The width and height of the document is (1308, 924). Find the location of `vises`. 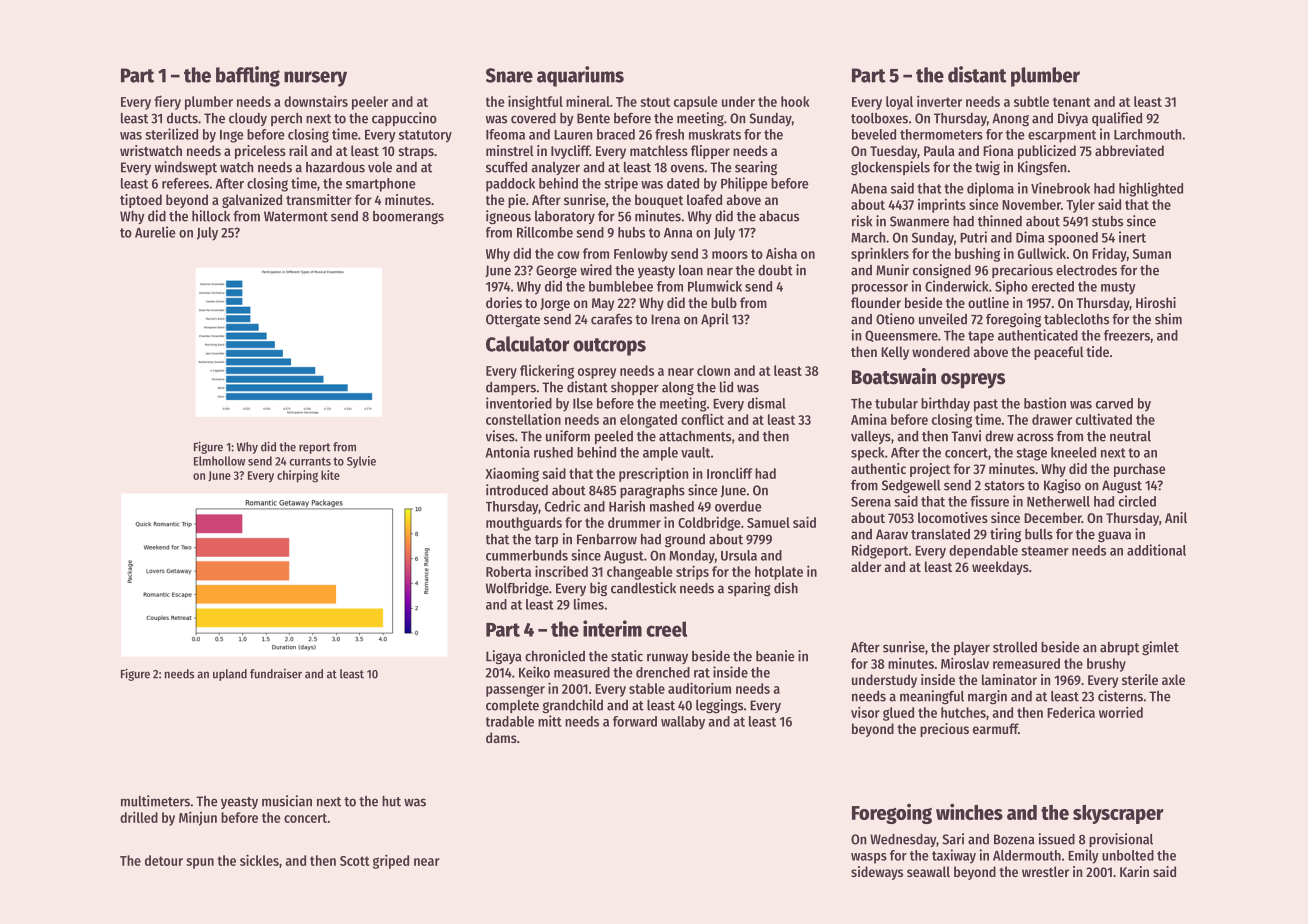

vises is located at coordinates (500, 436).
